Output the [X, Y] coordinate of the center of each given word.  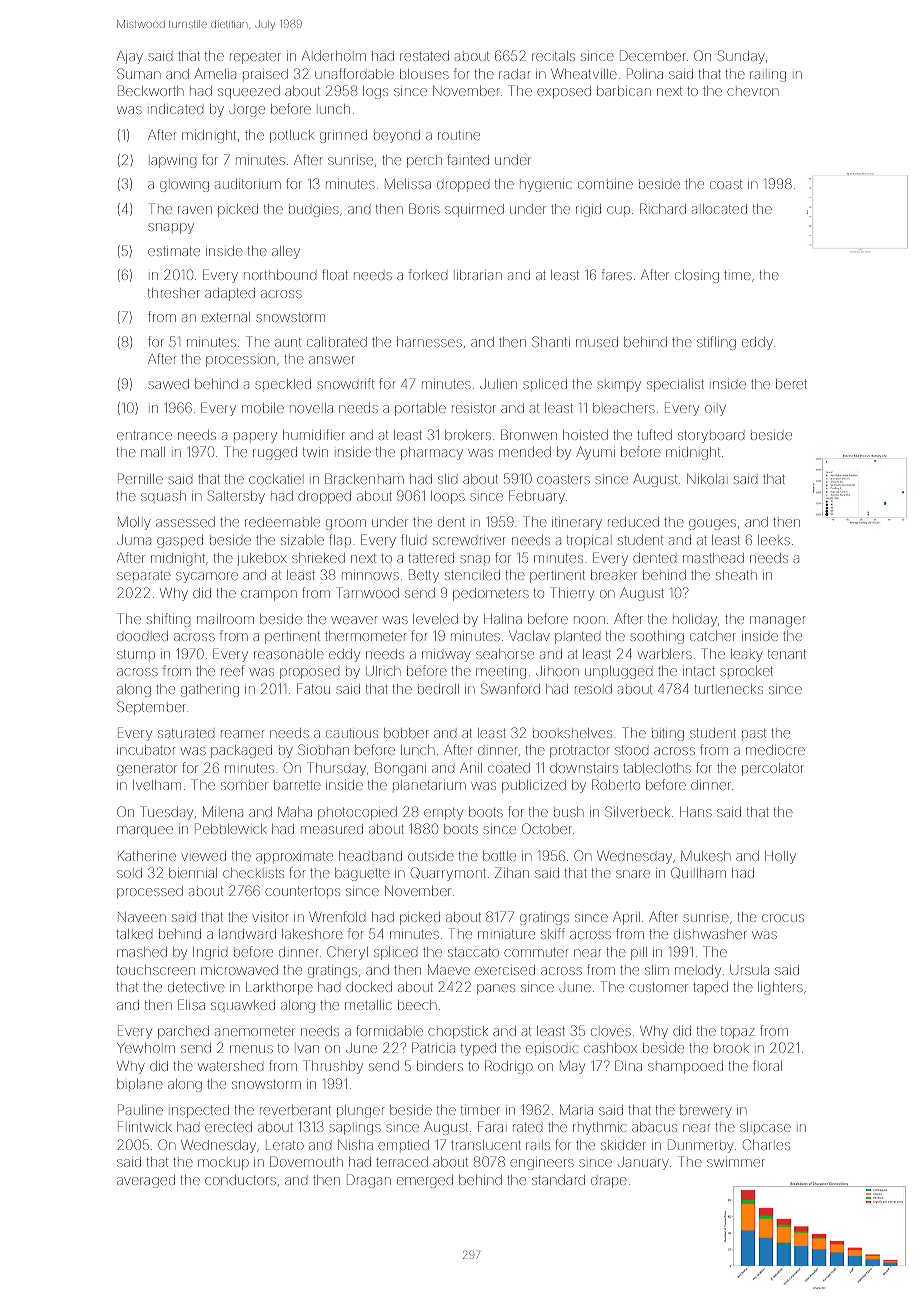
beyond [397, 136]
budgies [314, 211]
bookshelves [572, 733]
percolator [773, 769]
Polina [645, 73]
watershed [230, 1066]
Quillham [698, 872]
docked [369, 987]
